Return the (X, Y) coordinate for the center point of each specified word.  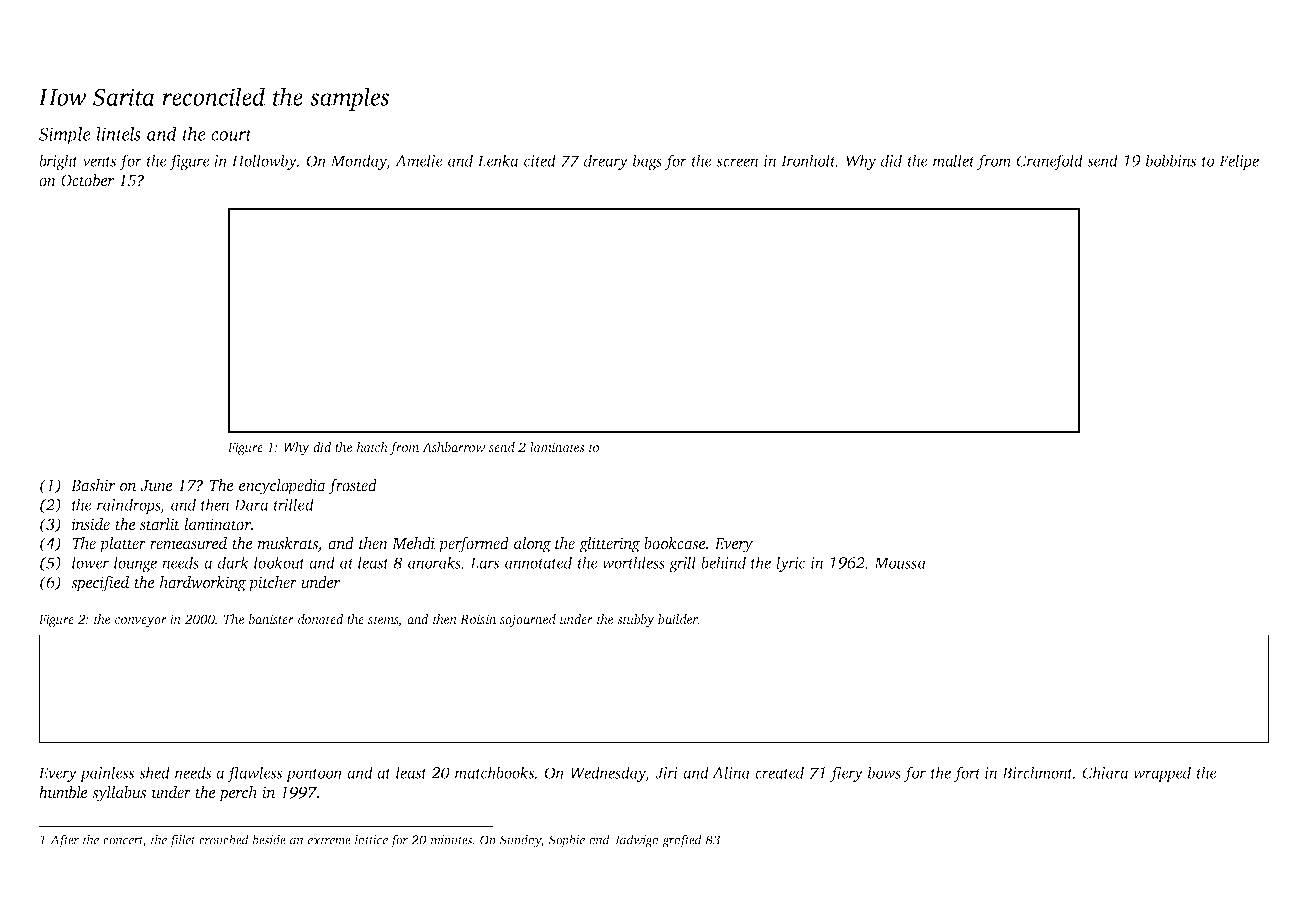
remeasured (188, 543)
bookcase (675, 543)
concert (123, 842)
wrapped (1162, 774)
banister (271, 619)
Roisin (478, 619)
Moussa (900, 563)
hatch (372, 447)
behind (723, 562)
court (231, 135)
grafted (682, 841)
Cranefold (1050, 162)
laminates (557, 447)
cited (540, 160)
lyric (790, 564)
